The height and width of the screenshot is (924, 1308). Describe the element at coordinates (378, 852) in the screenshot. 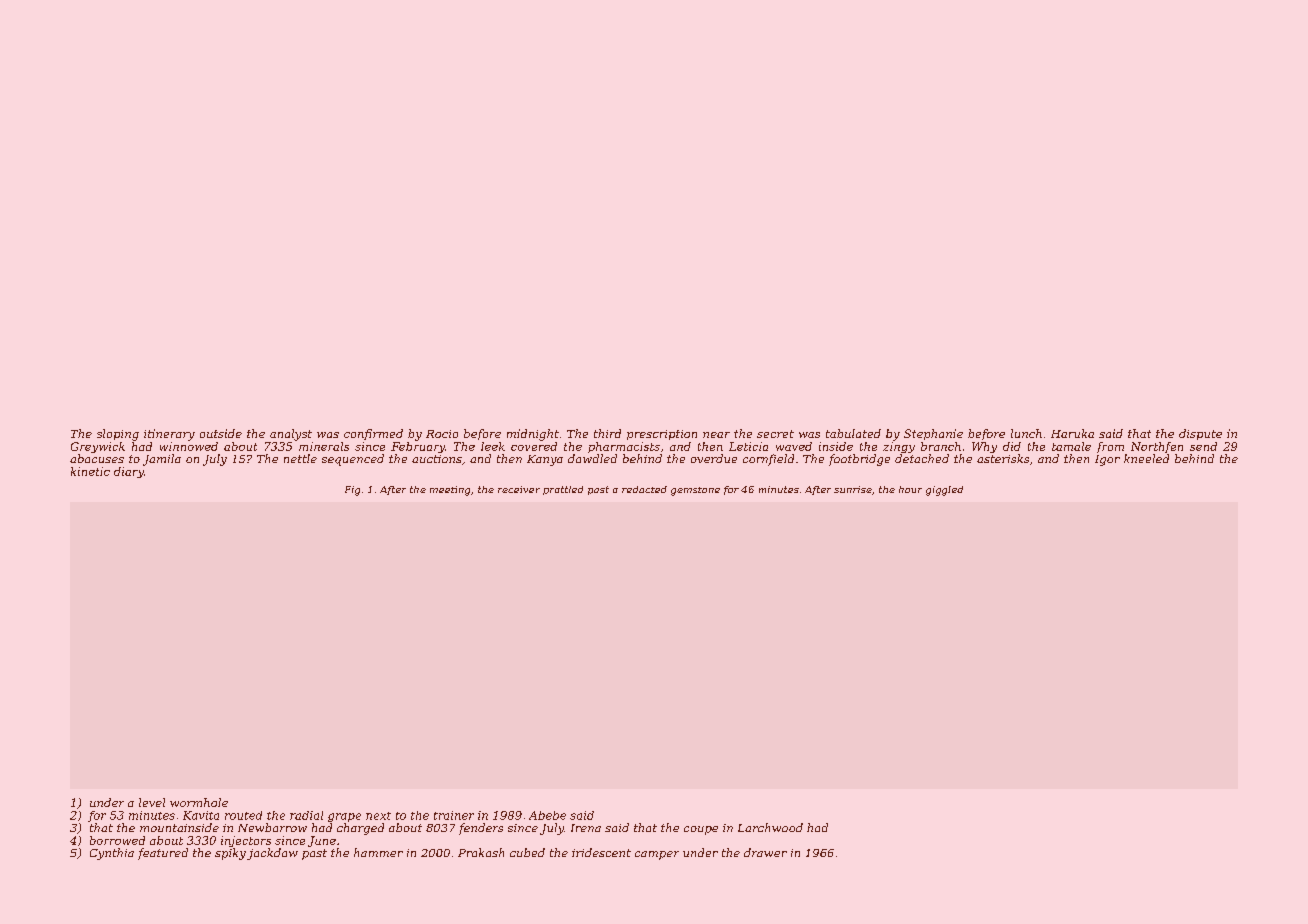

I see `hammer` at that location.
